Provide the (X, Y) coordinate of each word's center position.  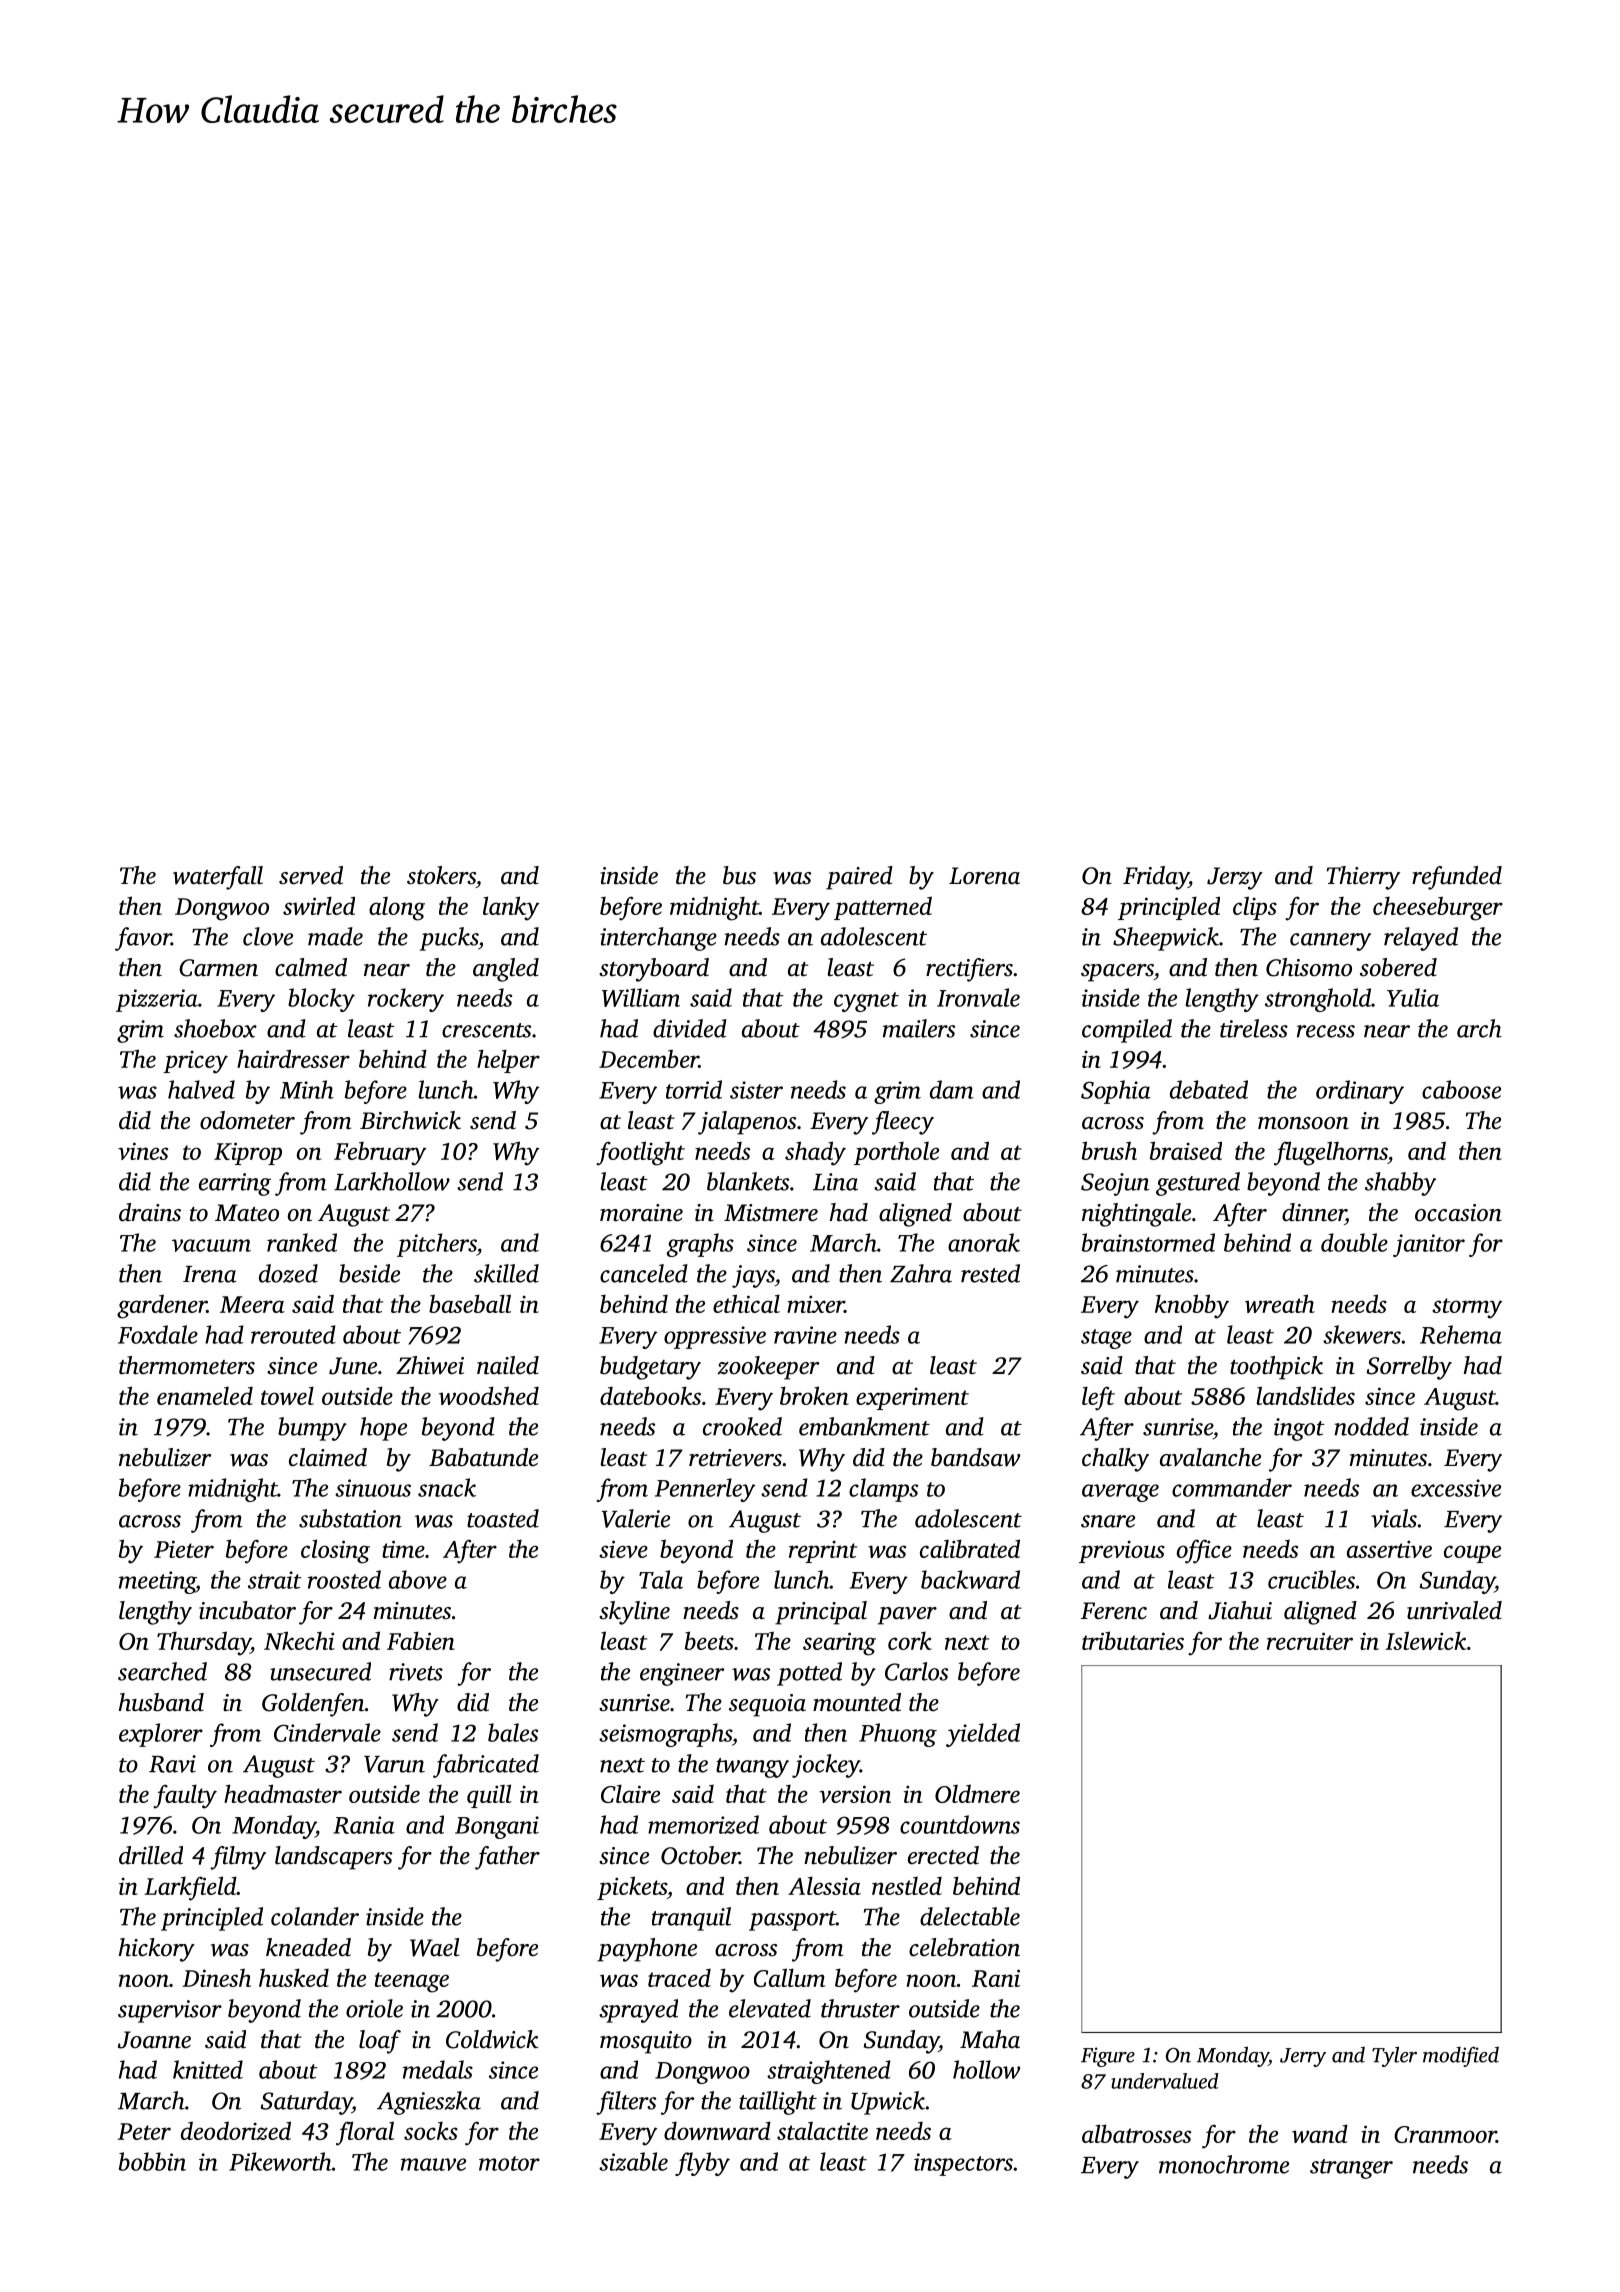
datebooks (650, 1395)
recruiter (1310, 1641)
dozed (288, 1273)
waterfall (218, 878)
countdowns (960, 1824)
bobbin (152, 2161)
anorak (984, 1242)
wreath (1280, 1303)
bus (739, 875)
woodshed (489, 1395)
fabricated (486, 1766)
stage (1106, 1339)
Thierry (1363, 878)
